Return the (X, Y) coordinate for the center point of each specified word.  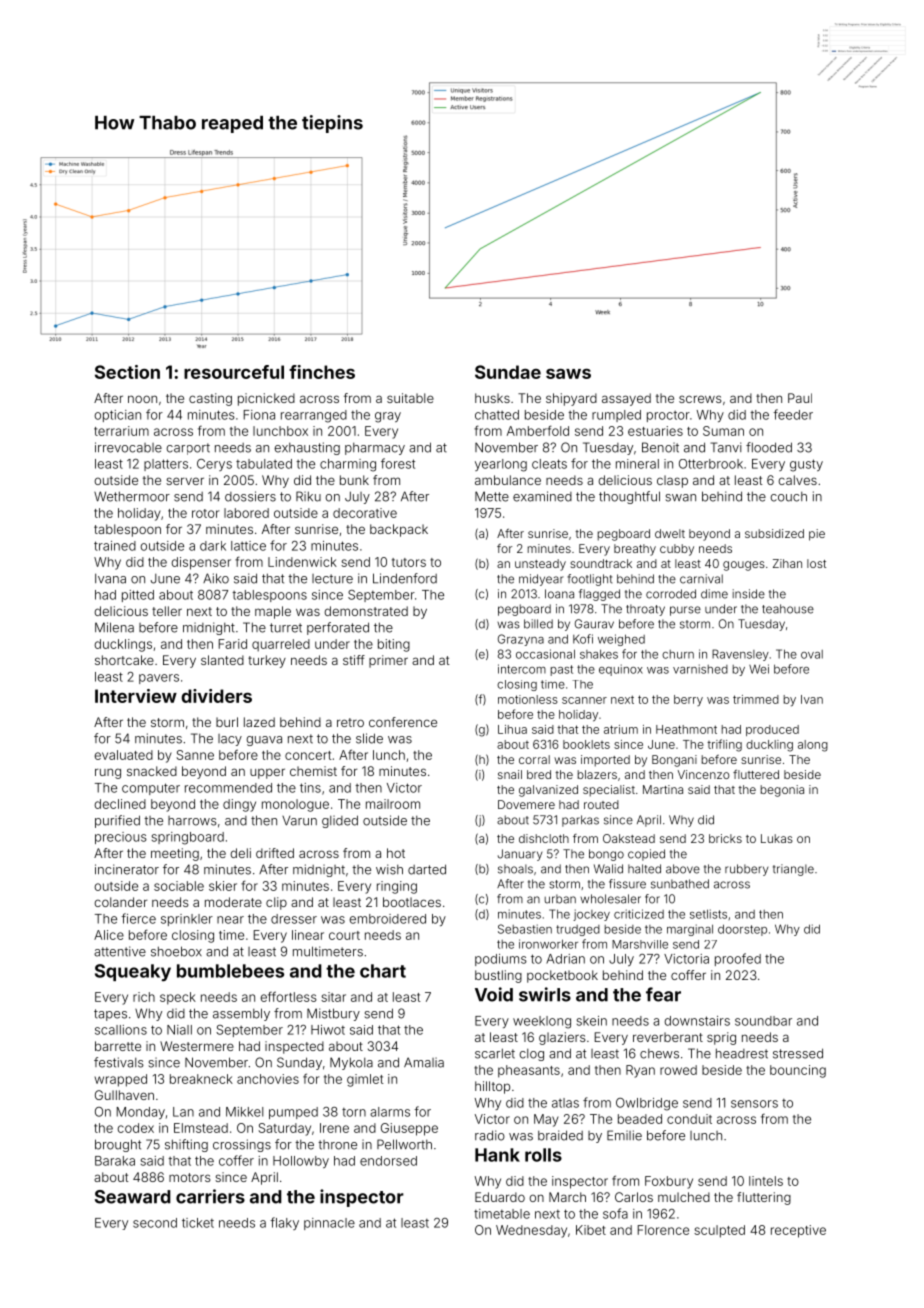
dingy (239, 805)
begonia (782, 791)
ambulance (508, 480)
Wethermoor (132, 496)
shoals (515, 869)
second (155, 1223)
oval (812, 654)
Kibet (591, 1230)
